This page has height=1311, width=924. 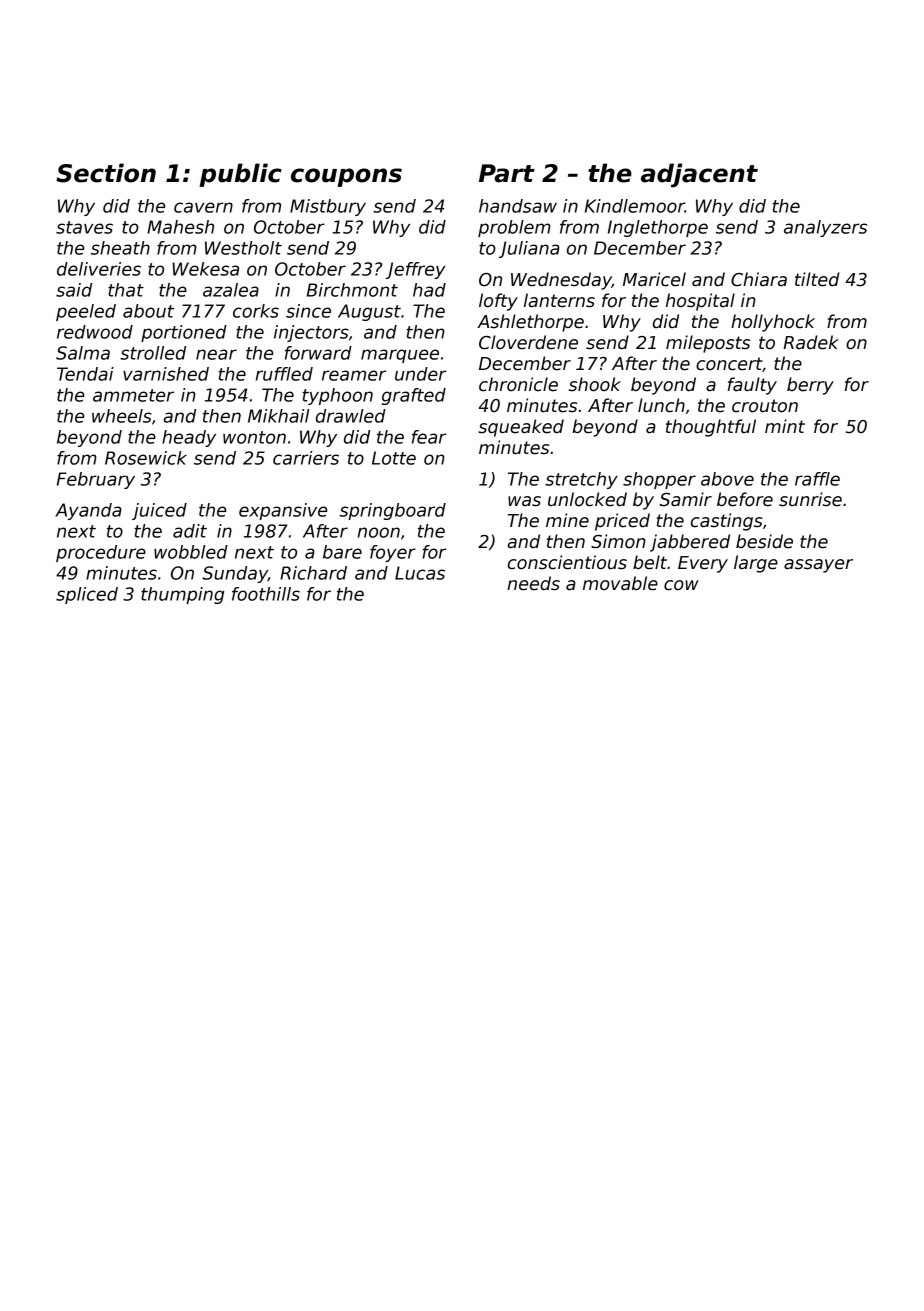 What do you see at coordinates (700, 302) in the page?
I see `hospital` at bounding box center [700, 302].
